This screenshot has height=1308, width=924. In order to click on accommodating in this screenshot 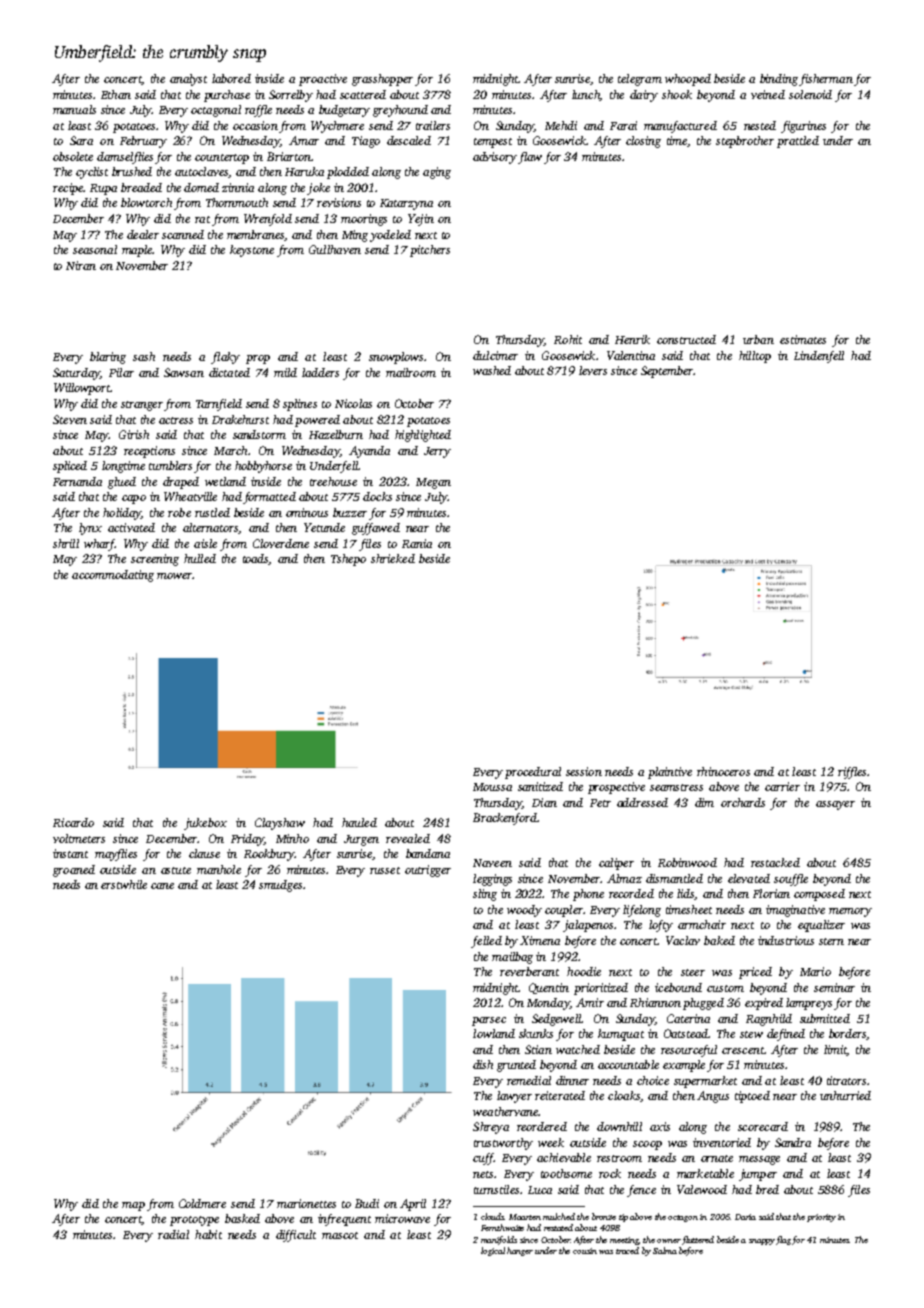, I will do `click(113, 576)`.
